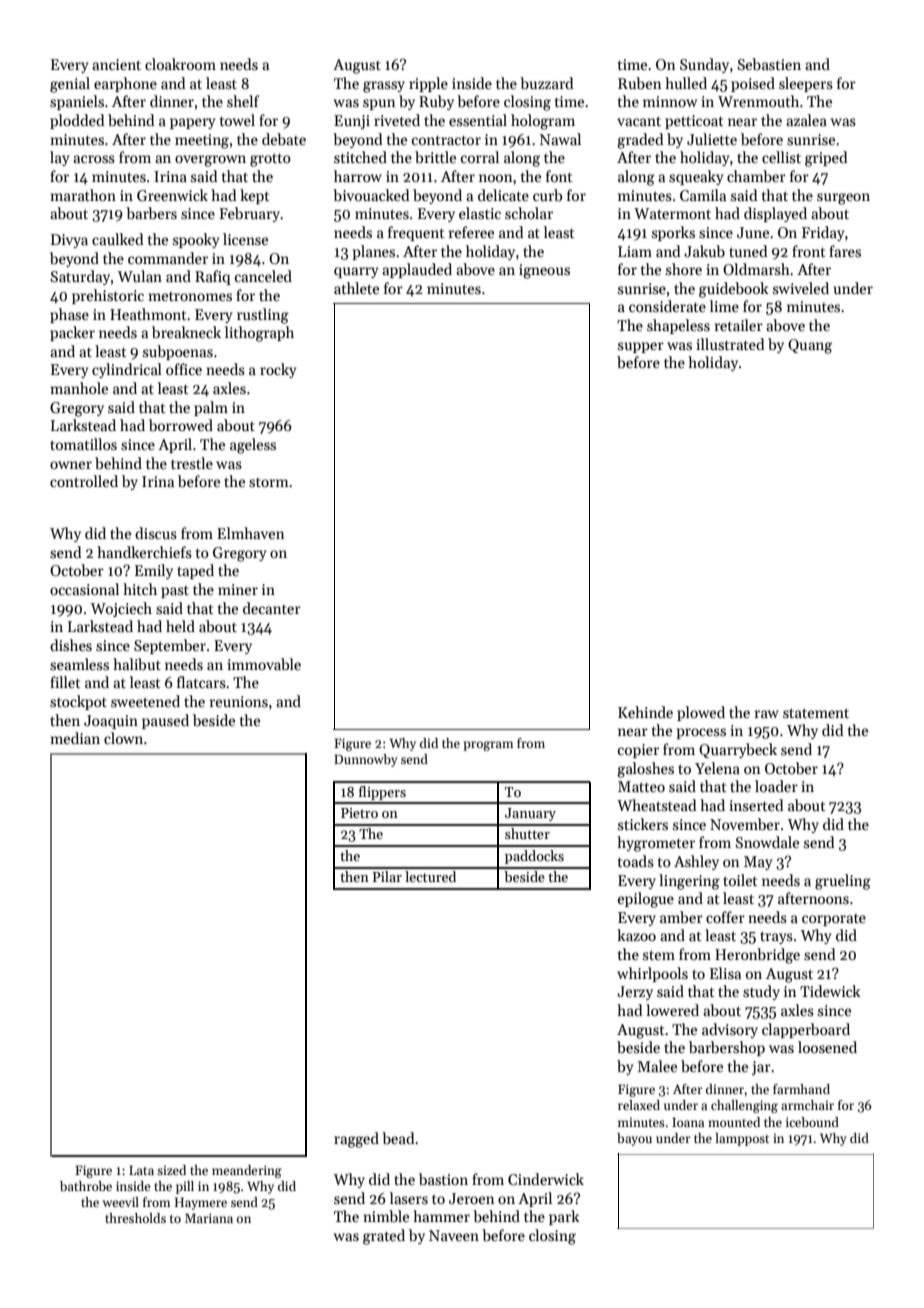 The width and height of the screenshot is (924, 1308). I want to click on Quang, so click(810, 346).
